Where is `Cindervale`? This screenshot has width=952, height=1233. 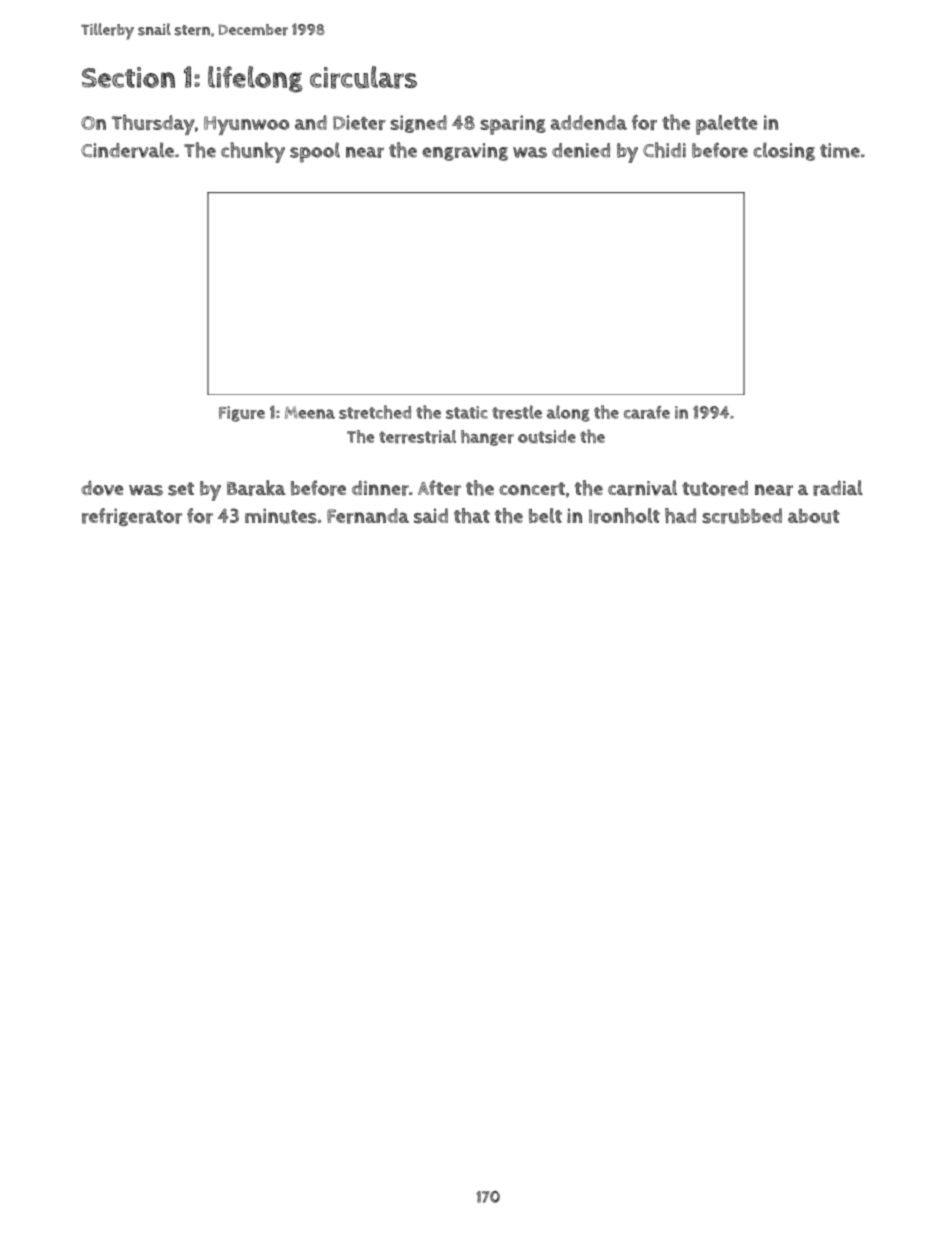 Cindervale is located at coordinates (127, 150).
